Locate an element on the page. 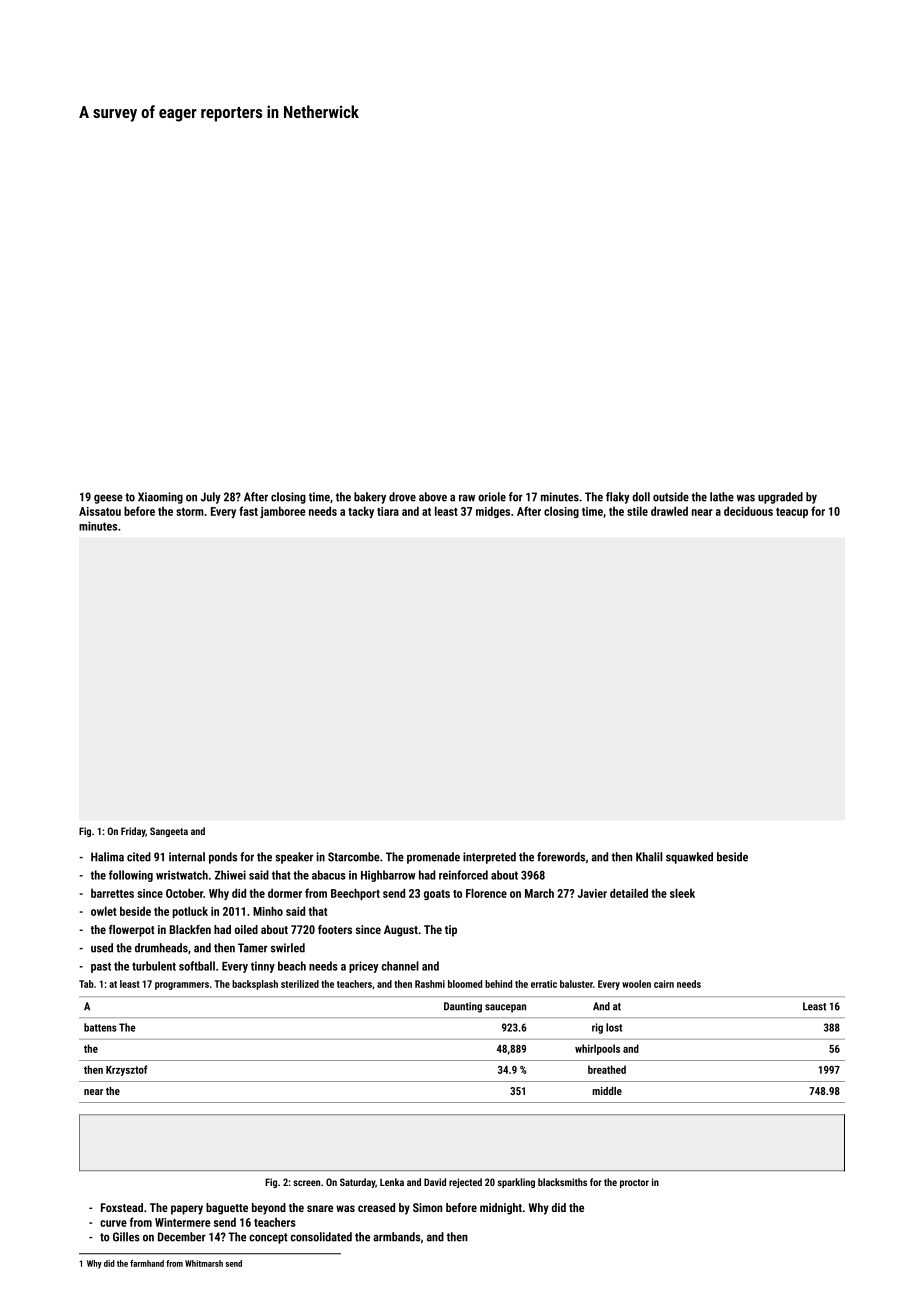  jamboree is located at coordinates (283, 512).
